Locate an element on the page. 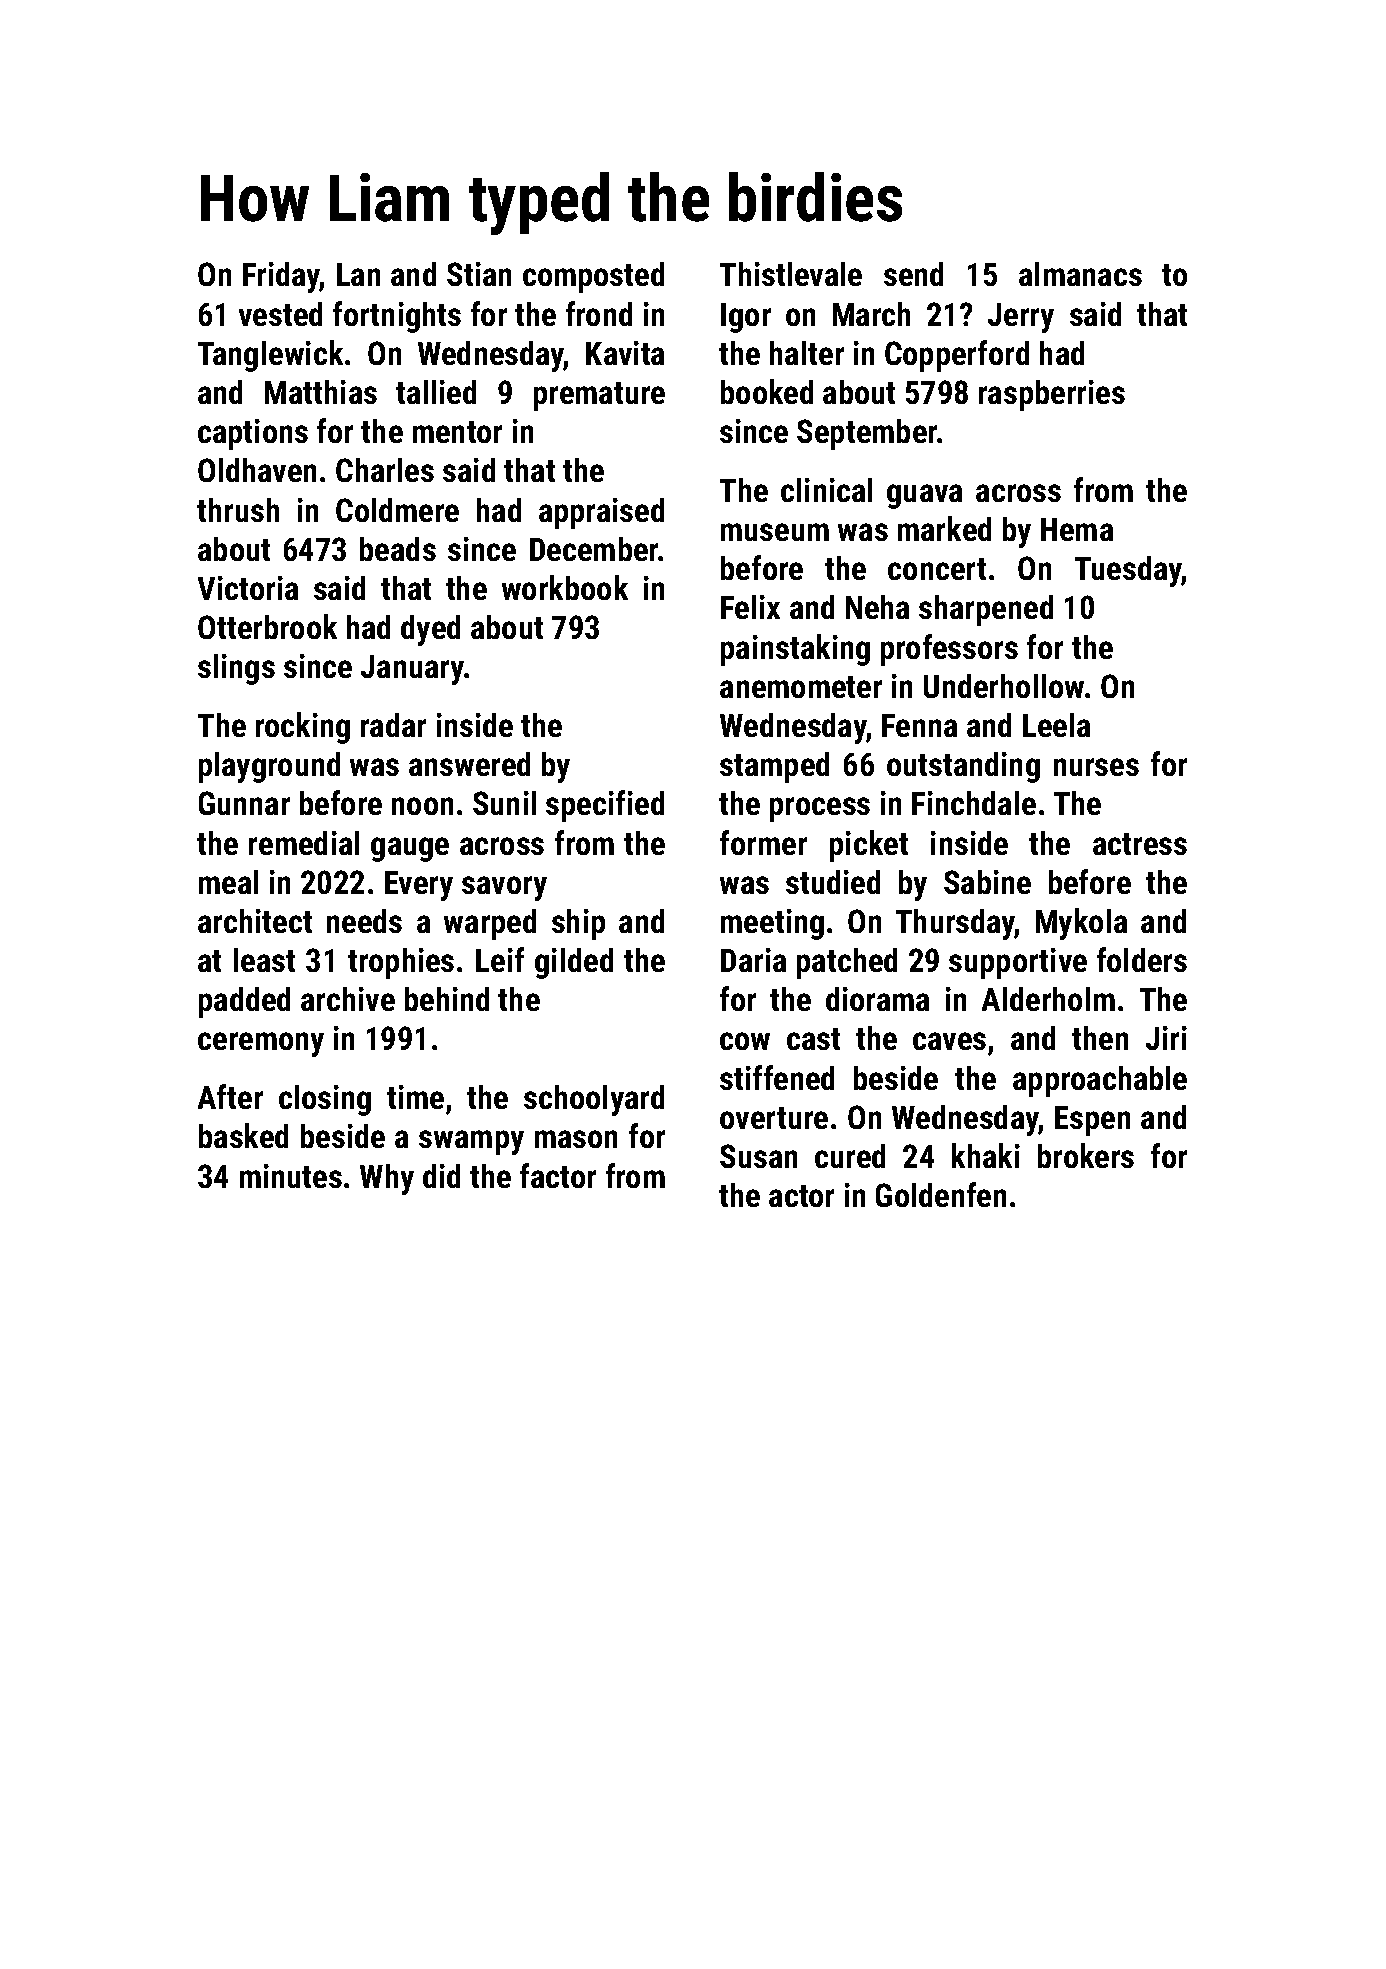 Image resolution: width=1386 pixels, height=1969 pixels. raspberries is located at coordinates (1052, 395).
